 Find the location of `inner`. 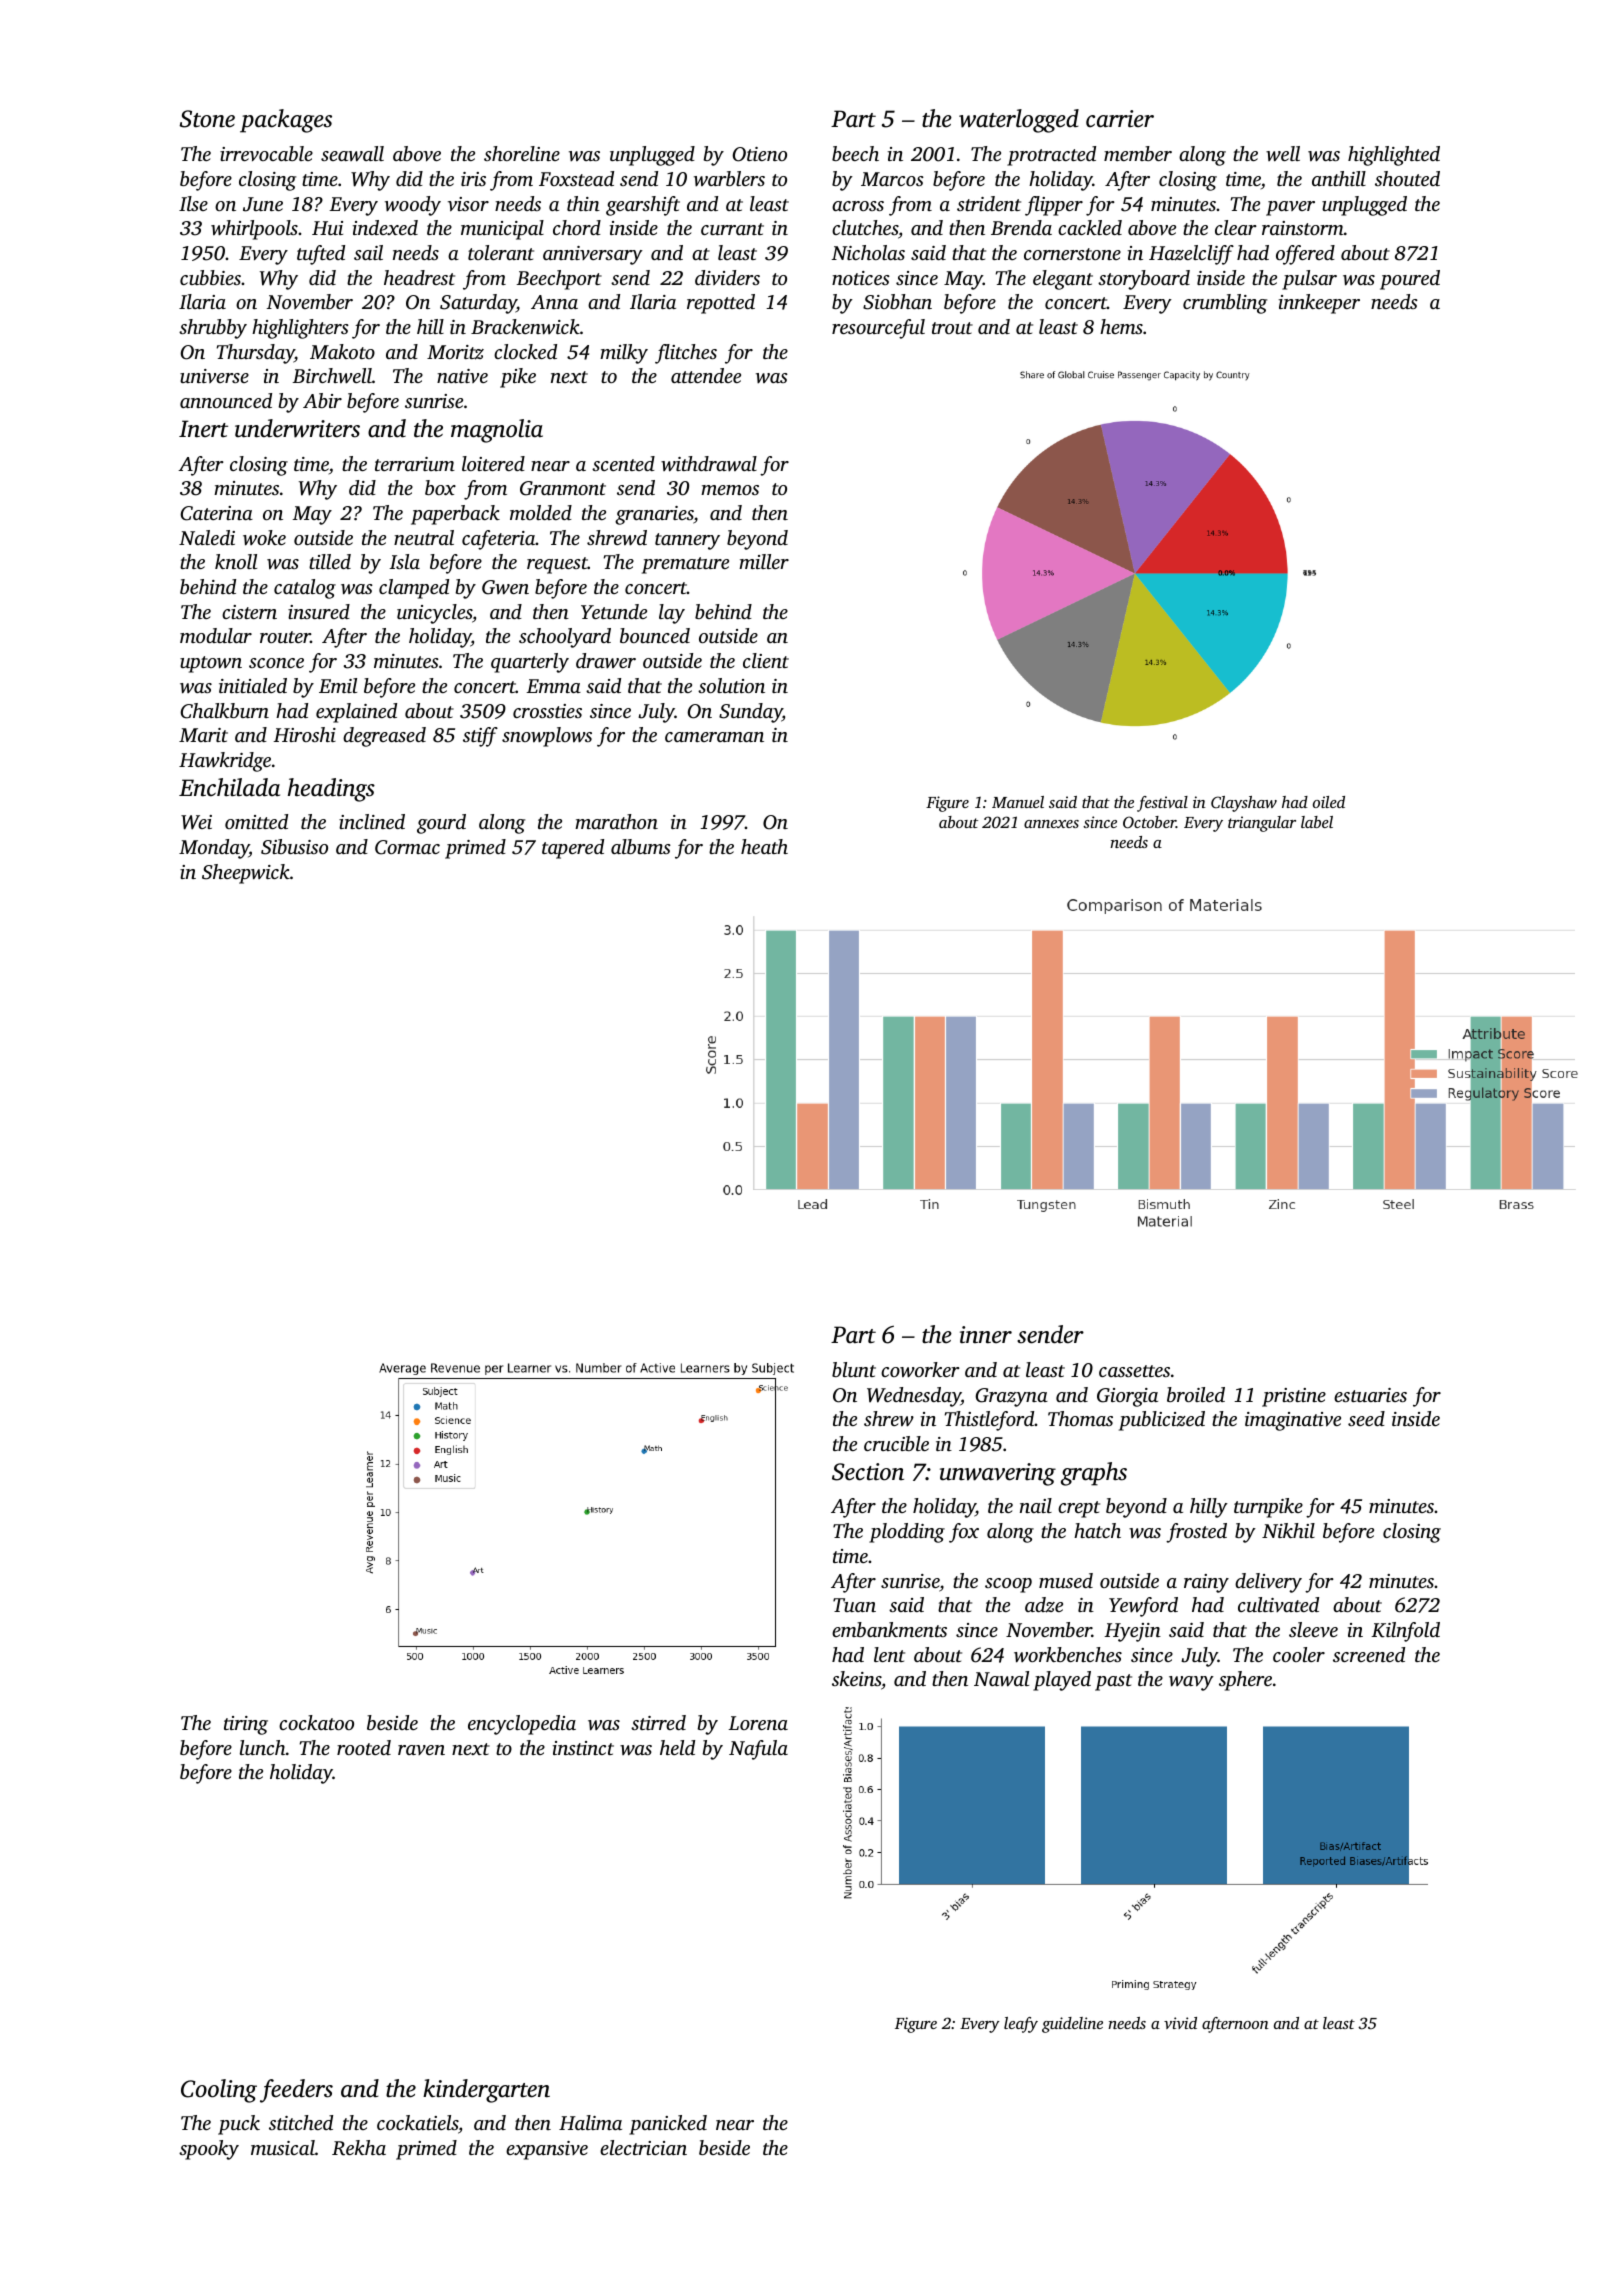

inner is located at coordinates (986, 1335).
